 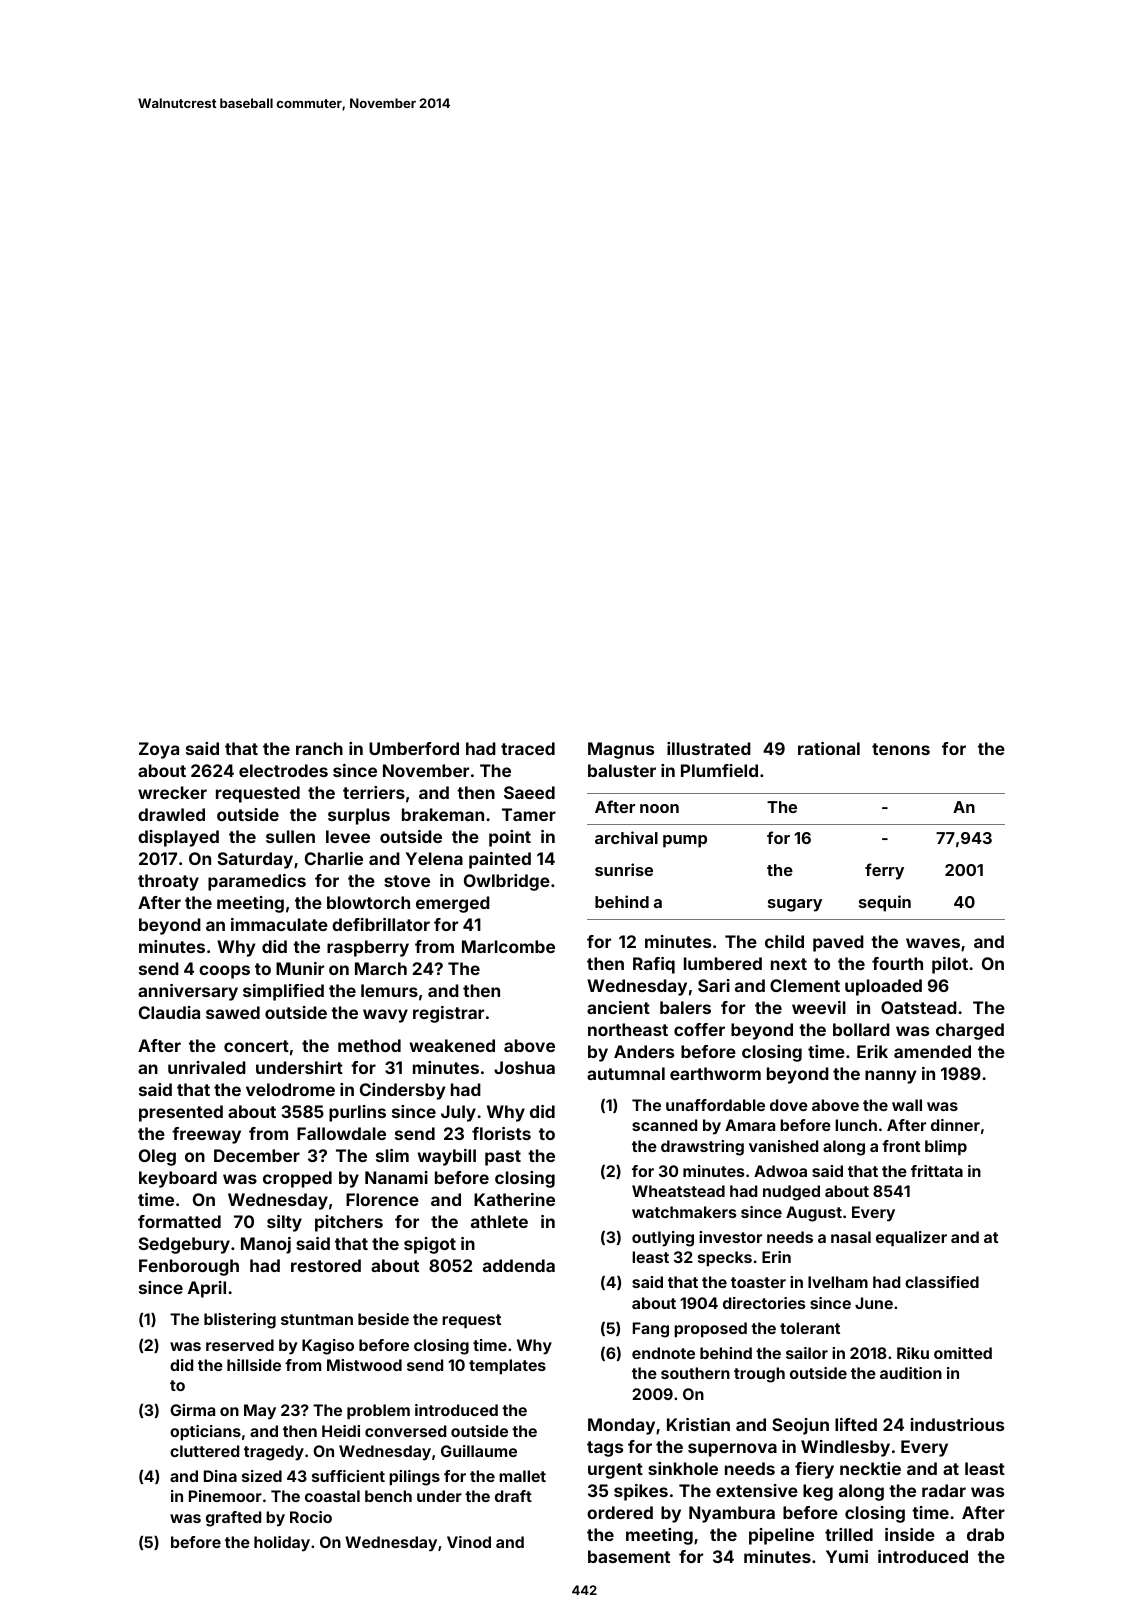 What do you see at coordinates (901, 749) in the document?
I see `tenons` at bounding box center [901, 749].
